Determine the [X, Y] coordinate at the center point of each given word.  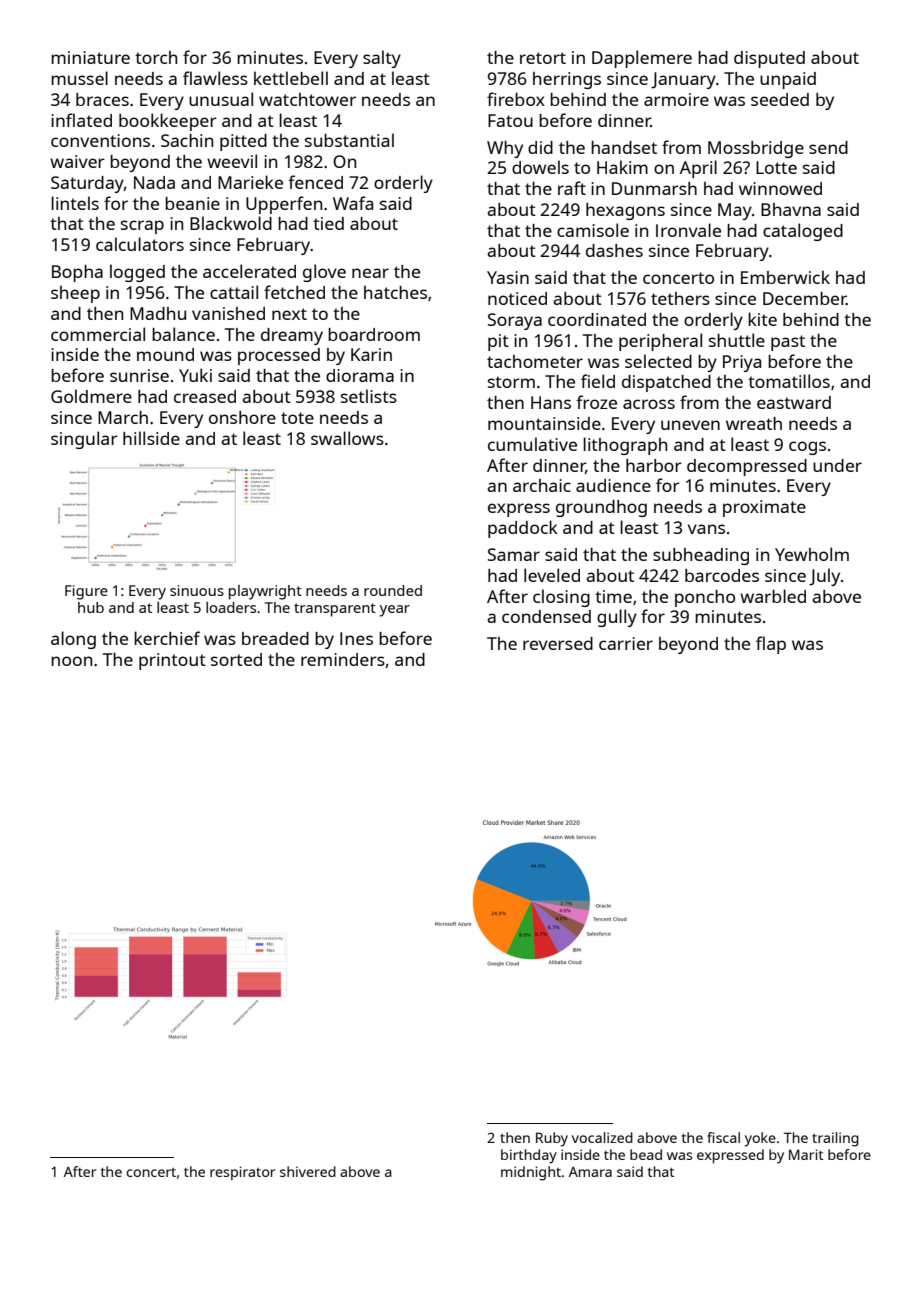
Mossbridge [756, 149]
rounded [393, 590]
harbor [654, 465]
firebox [516, 99]
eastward [794, 402]
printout [172, 661]
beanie [192, 203]
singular [84, 440]
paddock [523, 529]
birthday [529, 1156]
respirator [242, 1173]
